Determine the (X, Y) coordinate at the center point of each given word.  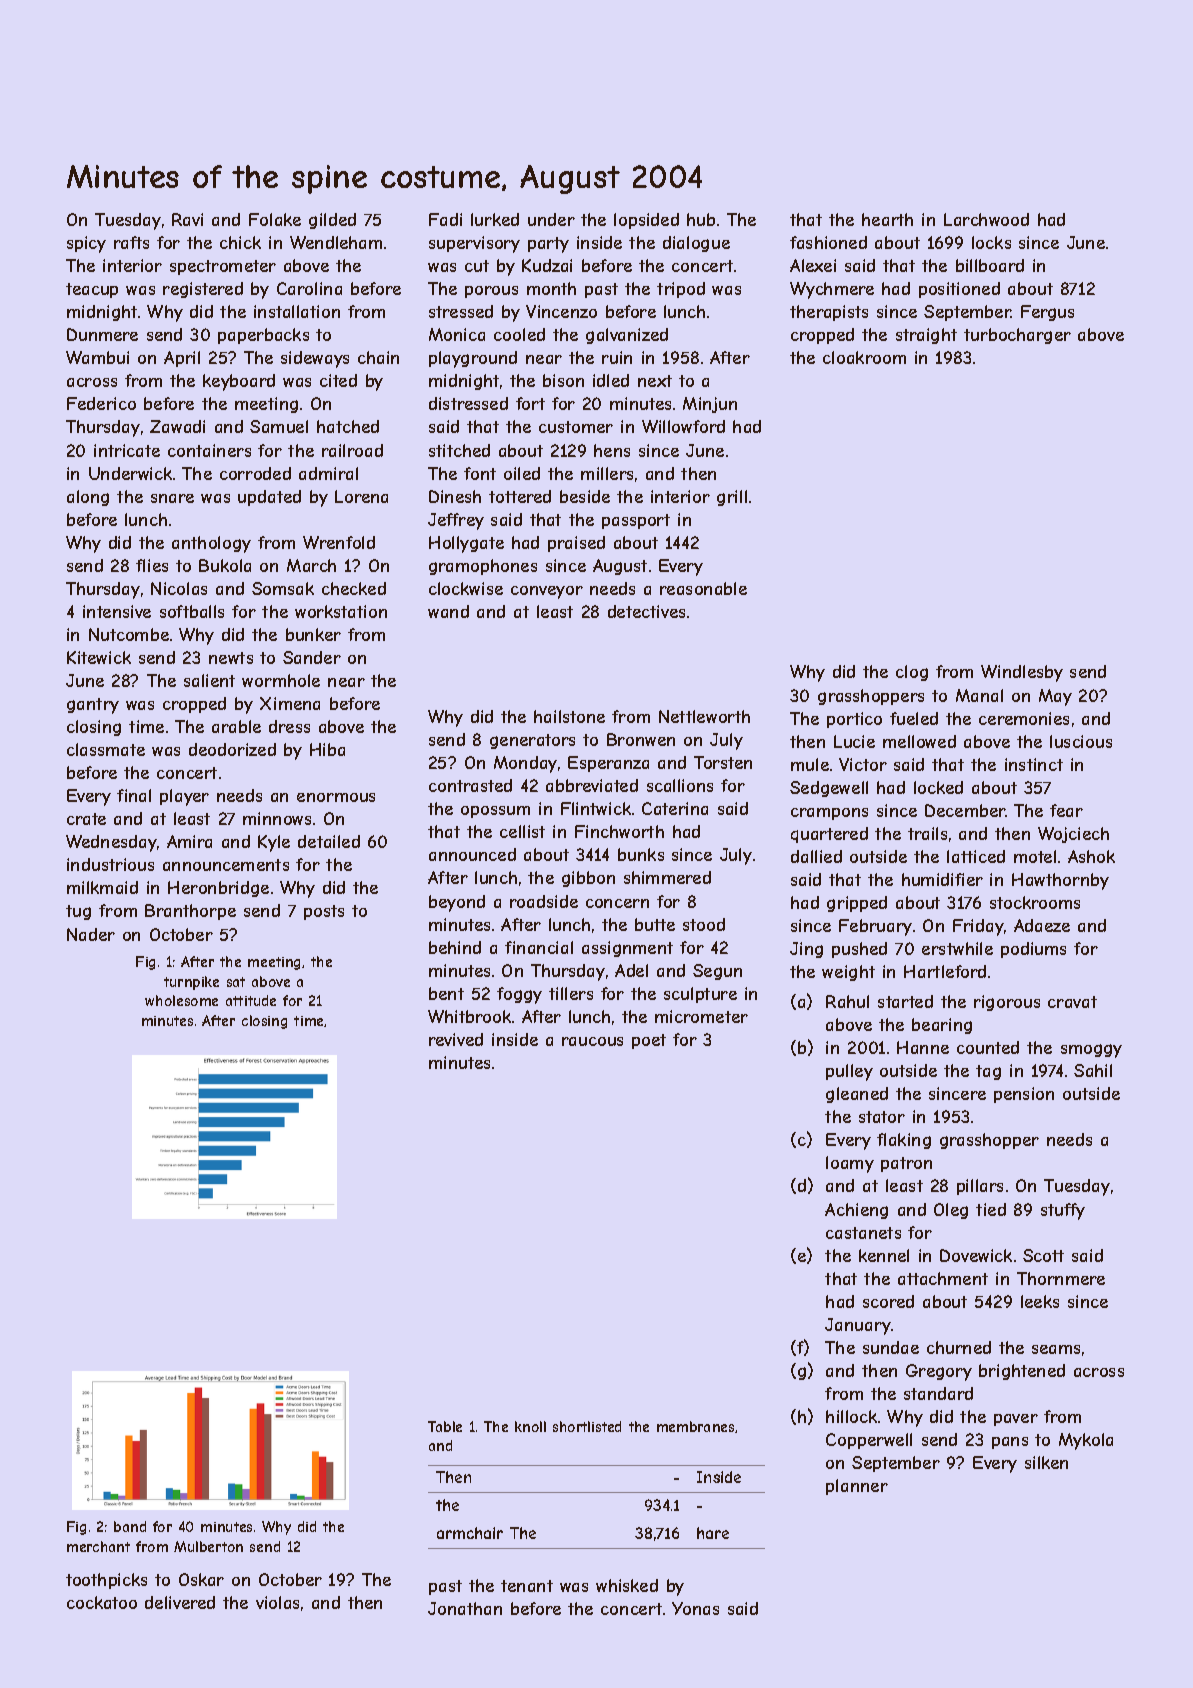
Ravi (187, 219)
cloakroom (864, 357)
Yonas (695, 1608)
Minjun (710, 405)
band (130, 1526)
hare (713, 1533)
